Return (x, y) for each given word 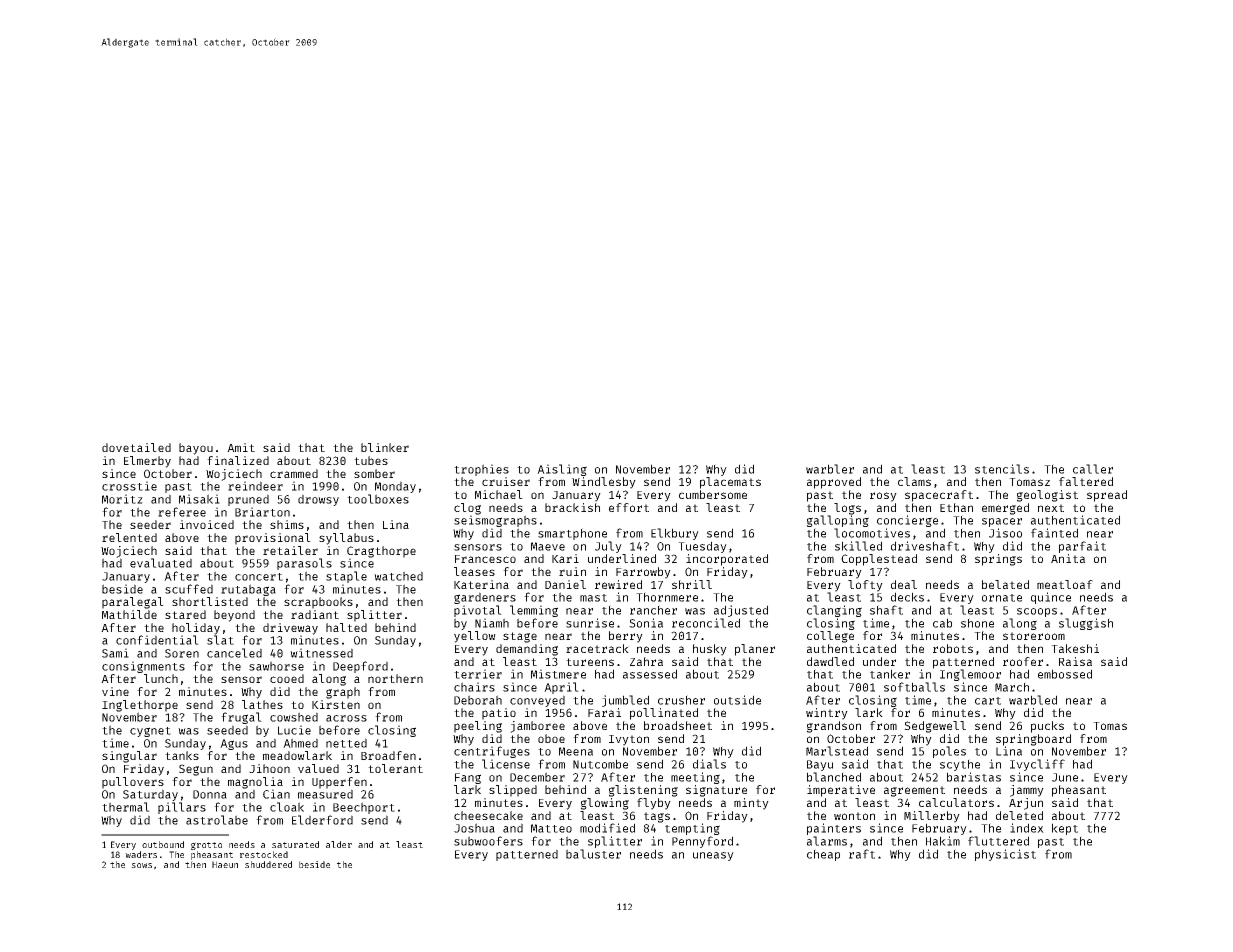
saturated (295, 844)
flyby (654, 804)
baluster (593, 854)
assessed (650, 674)
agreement (914, 791)
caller (1093, 469)
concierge (907, 521)
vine (115, 691)
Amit (241, 447)
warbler (830, 469)
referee (182, 512)
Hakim (943, 841)
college (830, 637)
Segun (196, 770)
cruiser (506, 481)
